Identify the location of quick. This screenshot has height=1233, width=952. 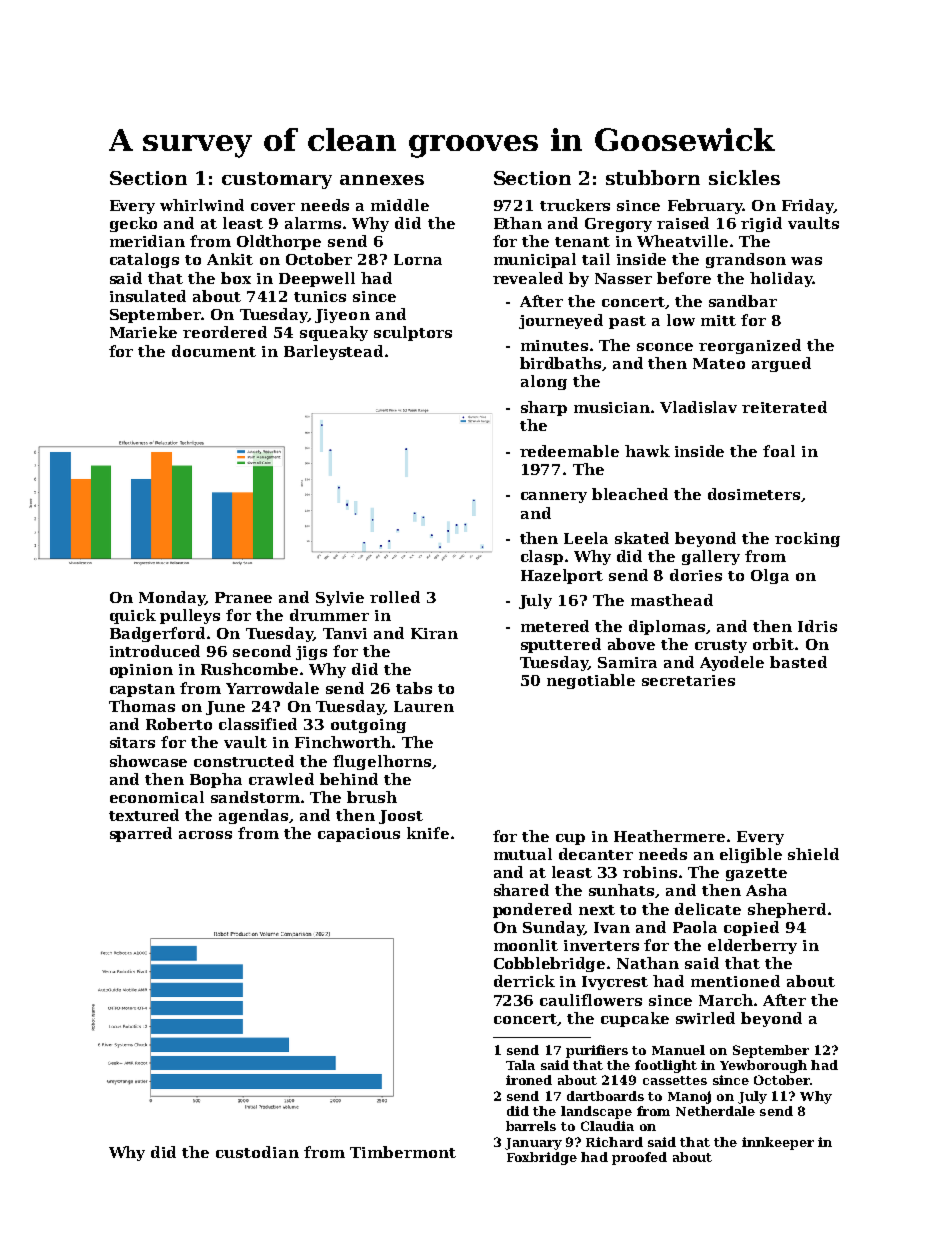
(133, 616).
